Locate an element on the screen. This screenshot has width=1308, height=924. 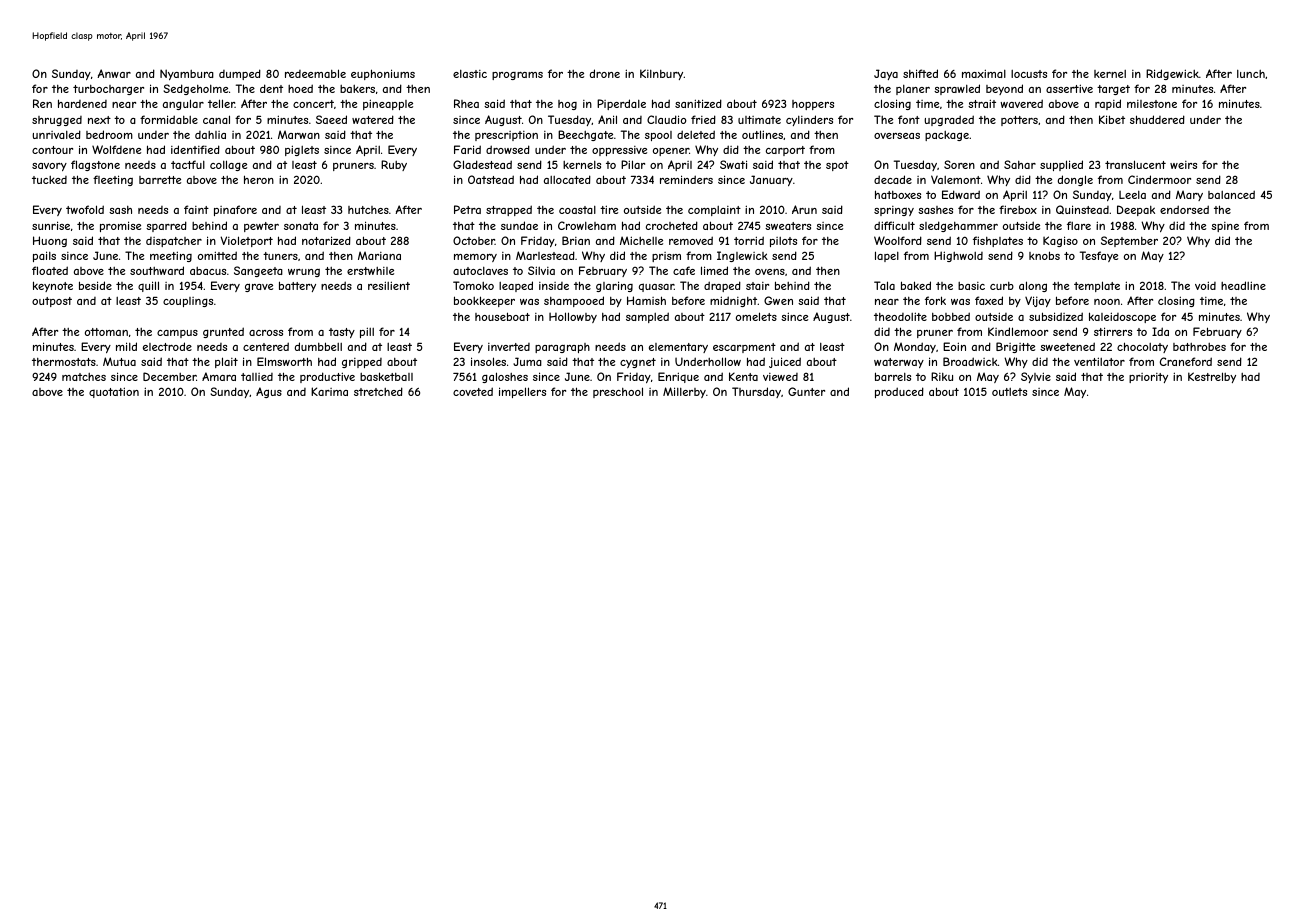
piglets is located at coordinates (302, 150).
